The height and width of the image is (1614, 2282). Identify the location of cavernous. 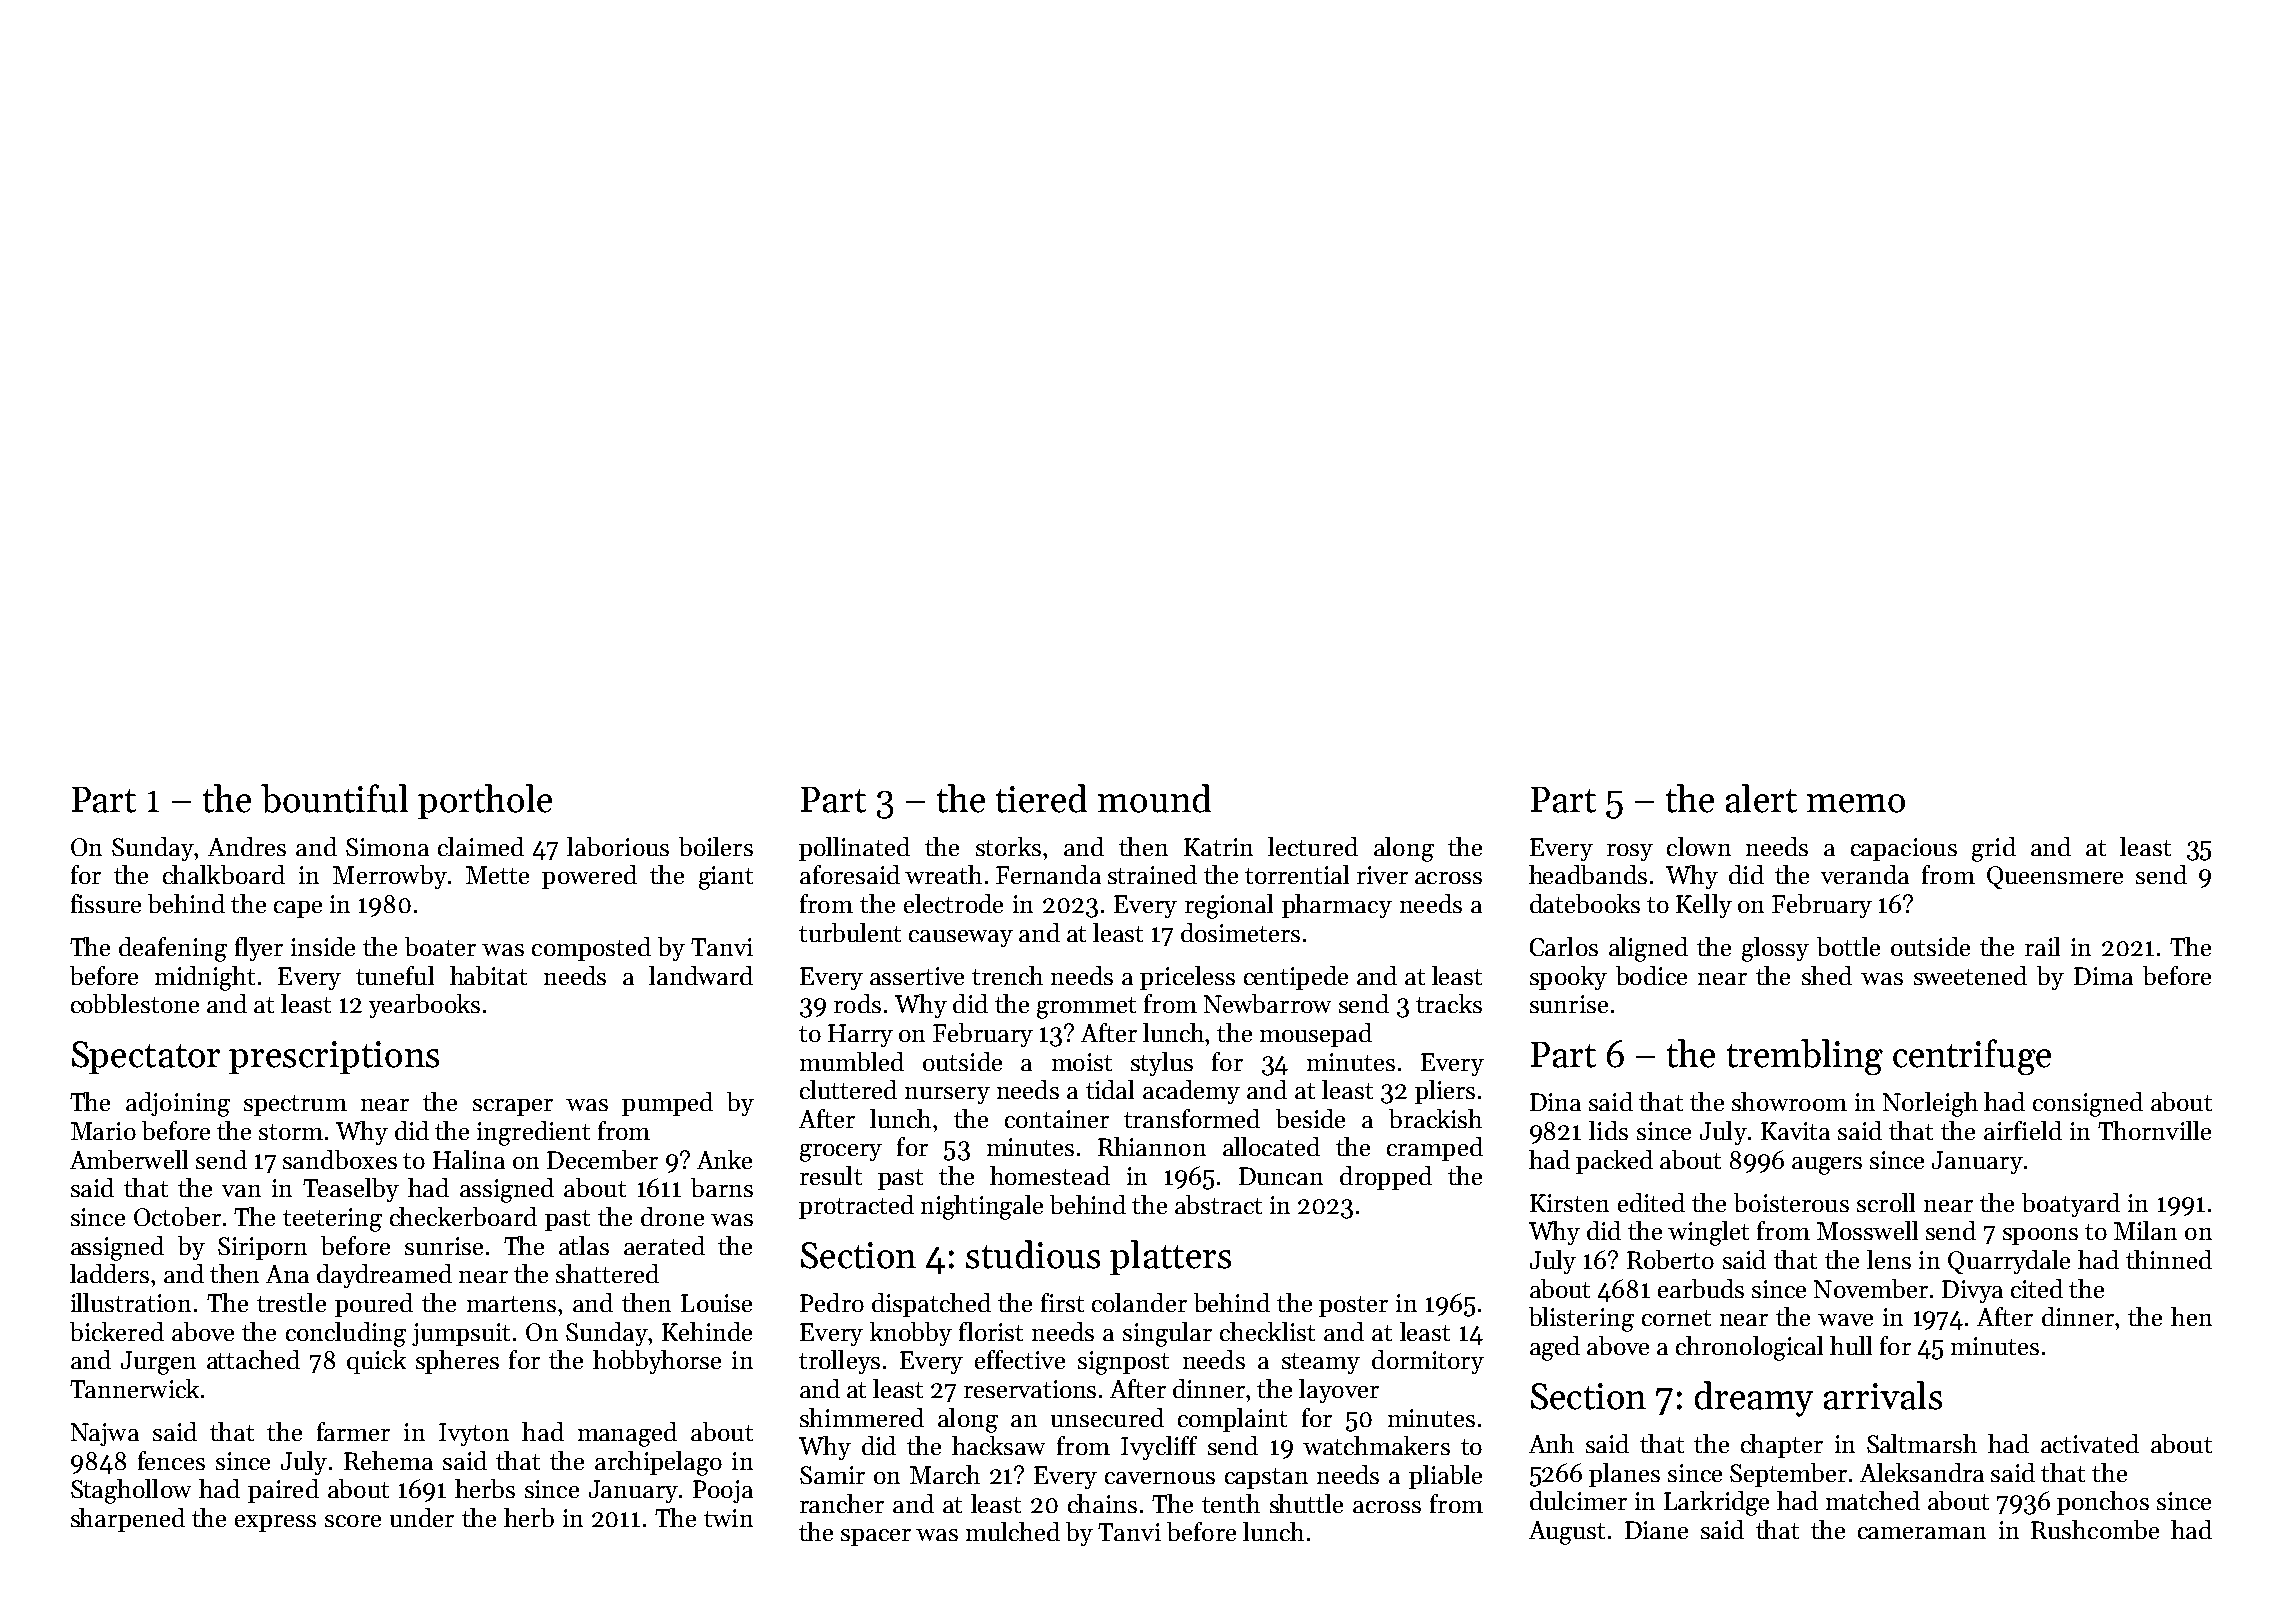
(1160, 1478).
